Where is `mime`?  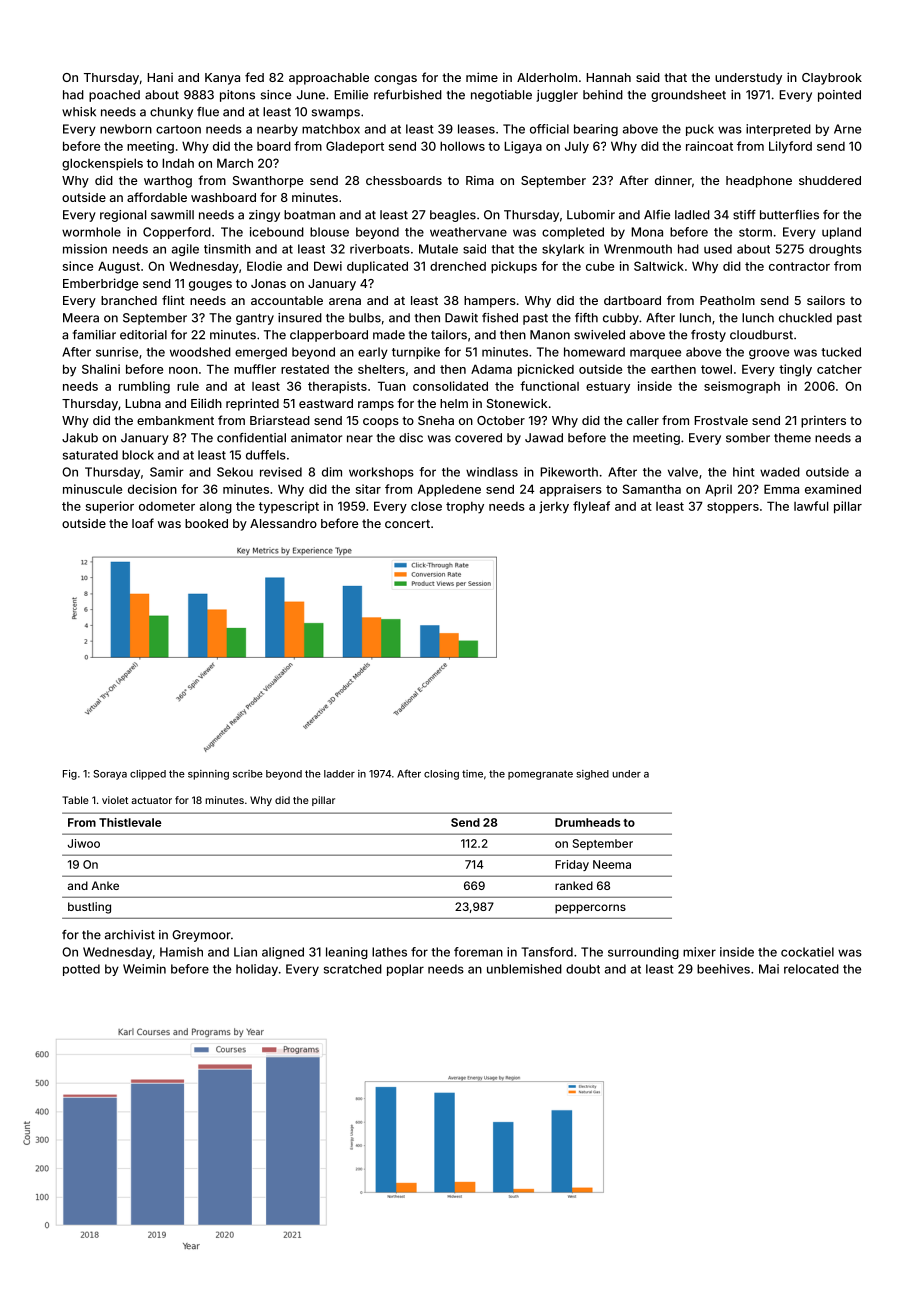 mime is located at coordinates (482, 77).
